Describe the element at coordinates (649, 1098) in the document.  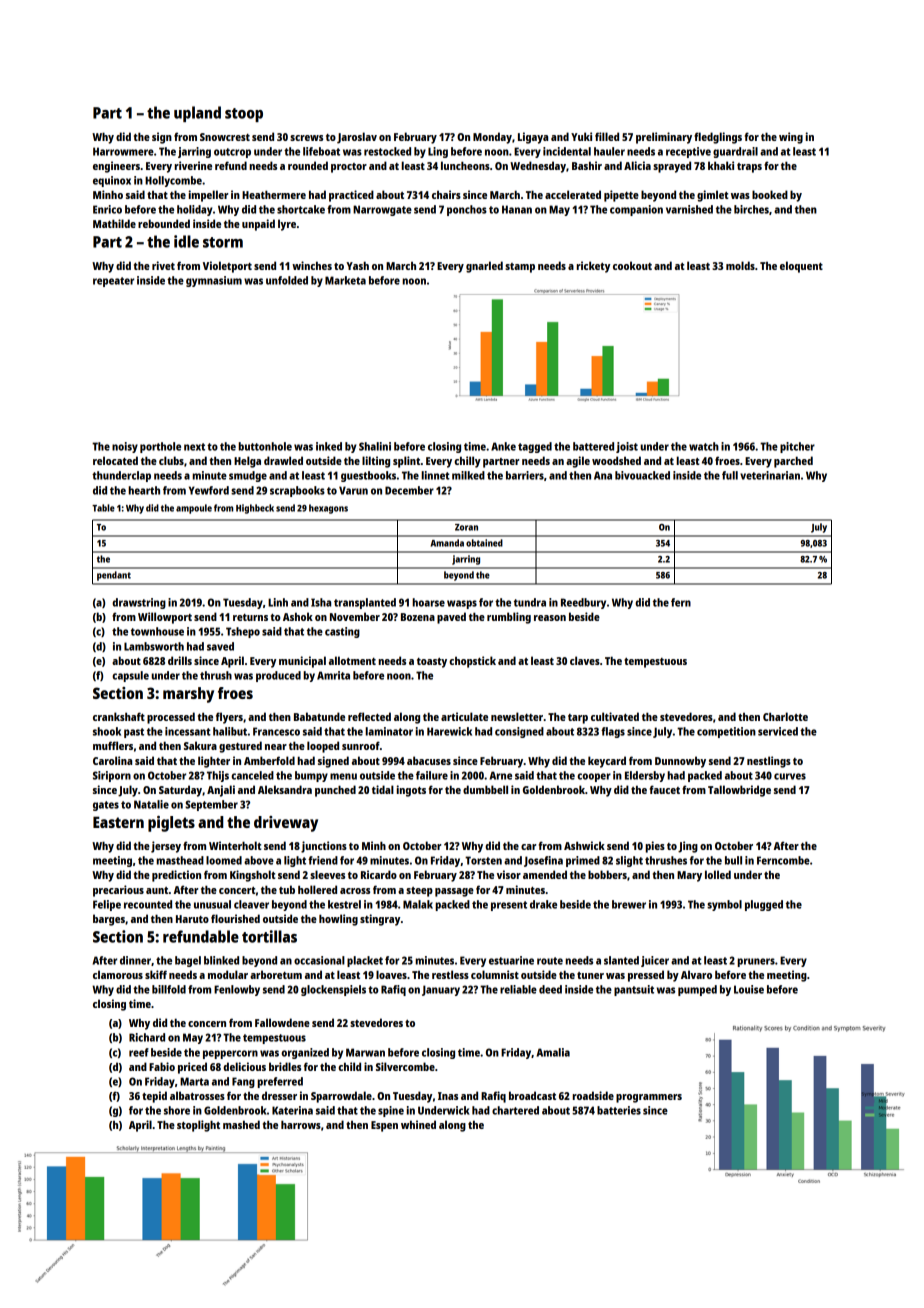
I see `programmers` at that location.
